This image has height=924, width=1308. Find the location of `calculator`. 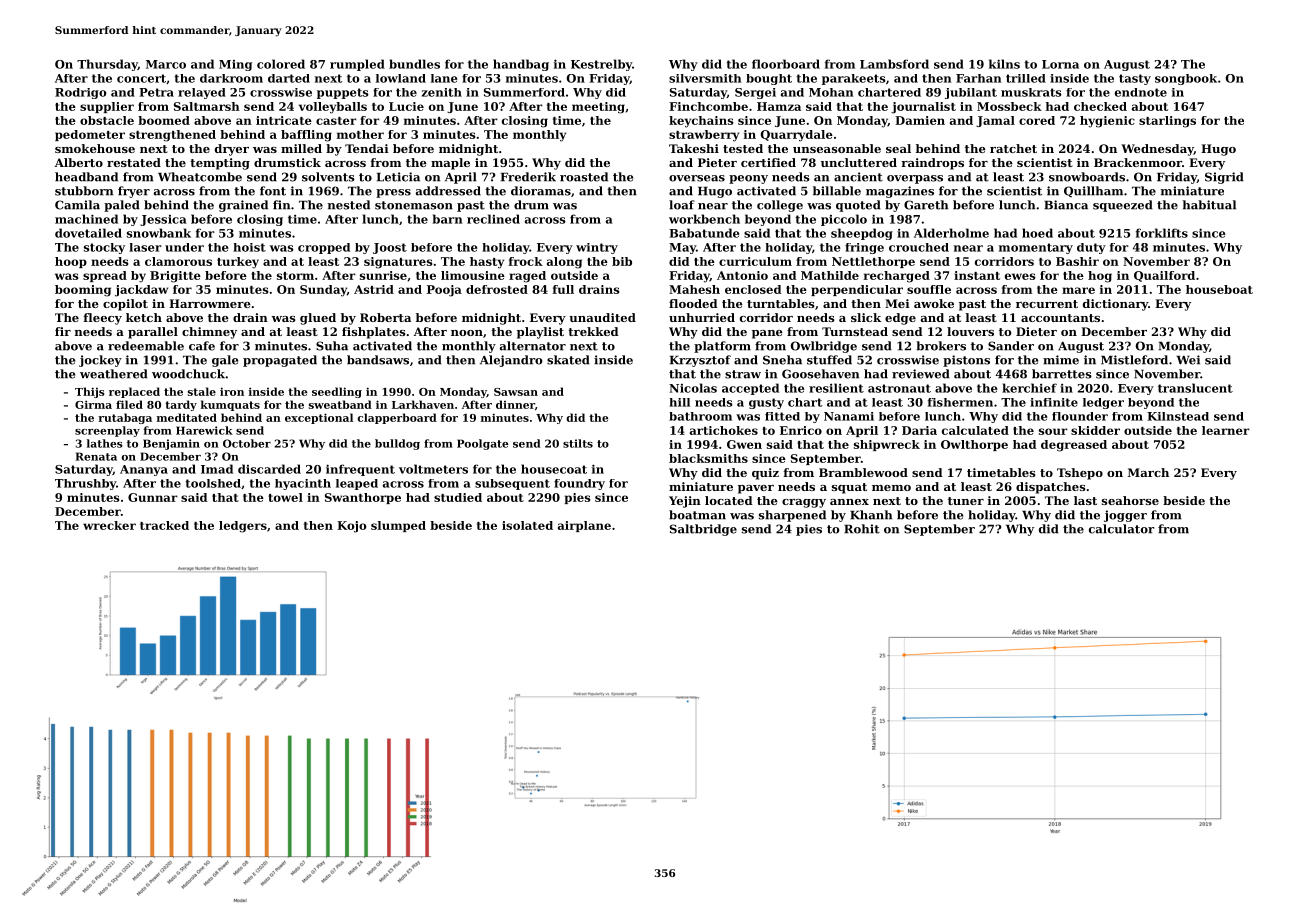

calculator is located at coordinates (1121, 529).
